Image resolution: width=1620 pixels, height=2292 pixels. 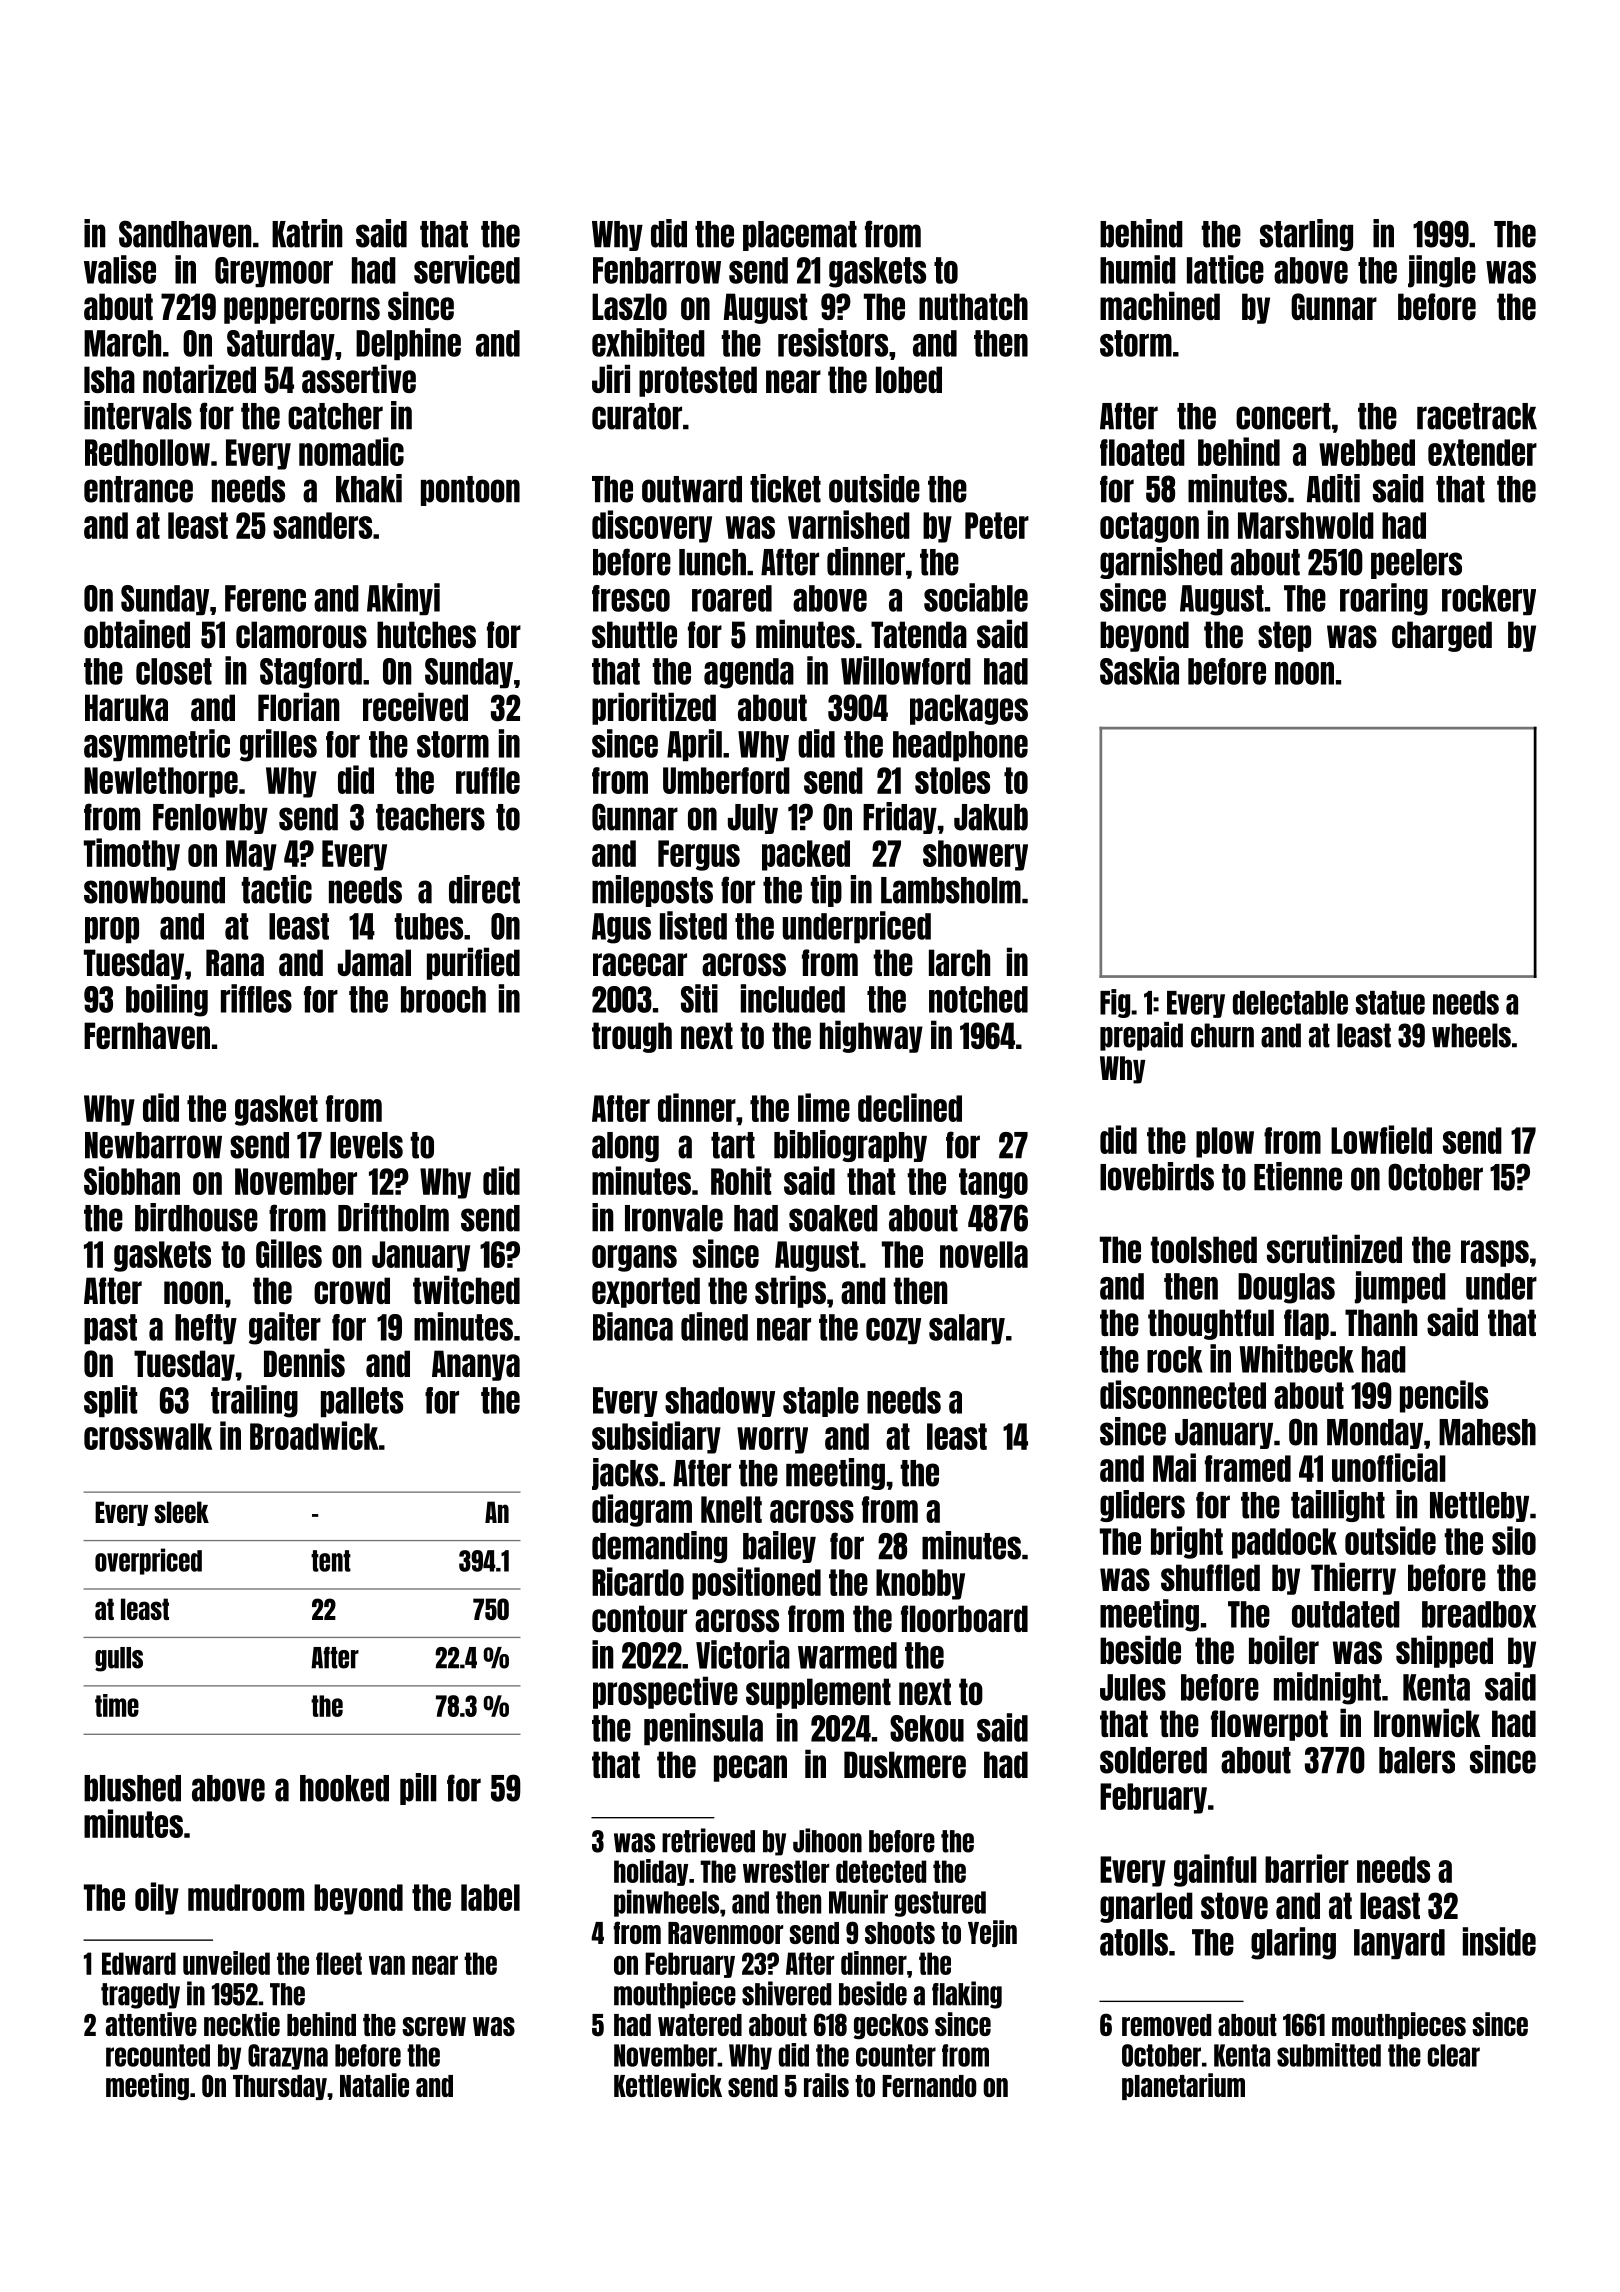 What do you see at coordinates (743, 1654) in the image?
I see `Victoria` at bounding box center [743, 1654].
